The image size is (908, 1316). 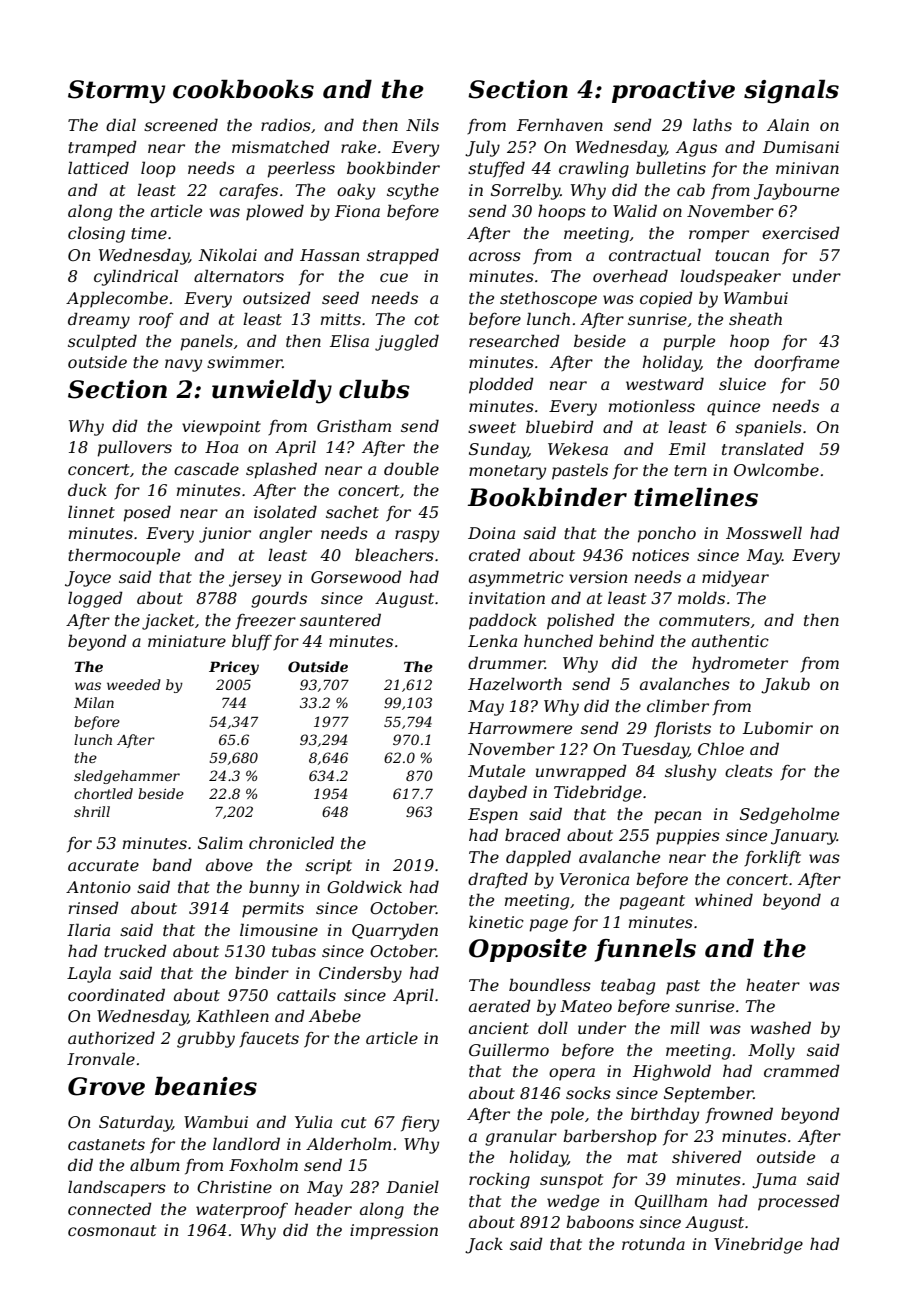 What do you see at coordinates (275, 212) in the document?
I see `plowed` at bounding box center [275, 212].
